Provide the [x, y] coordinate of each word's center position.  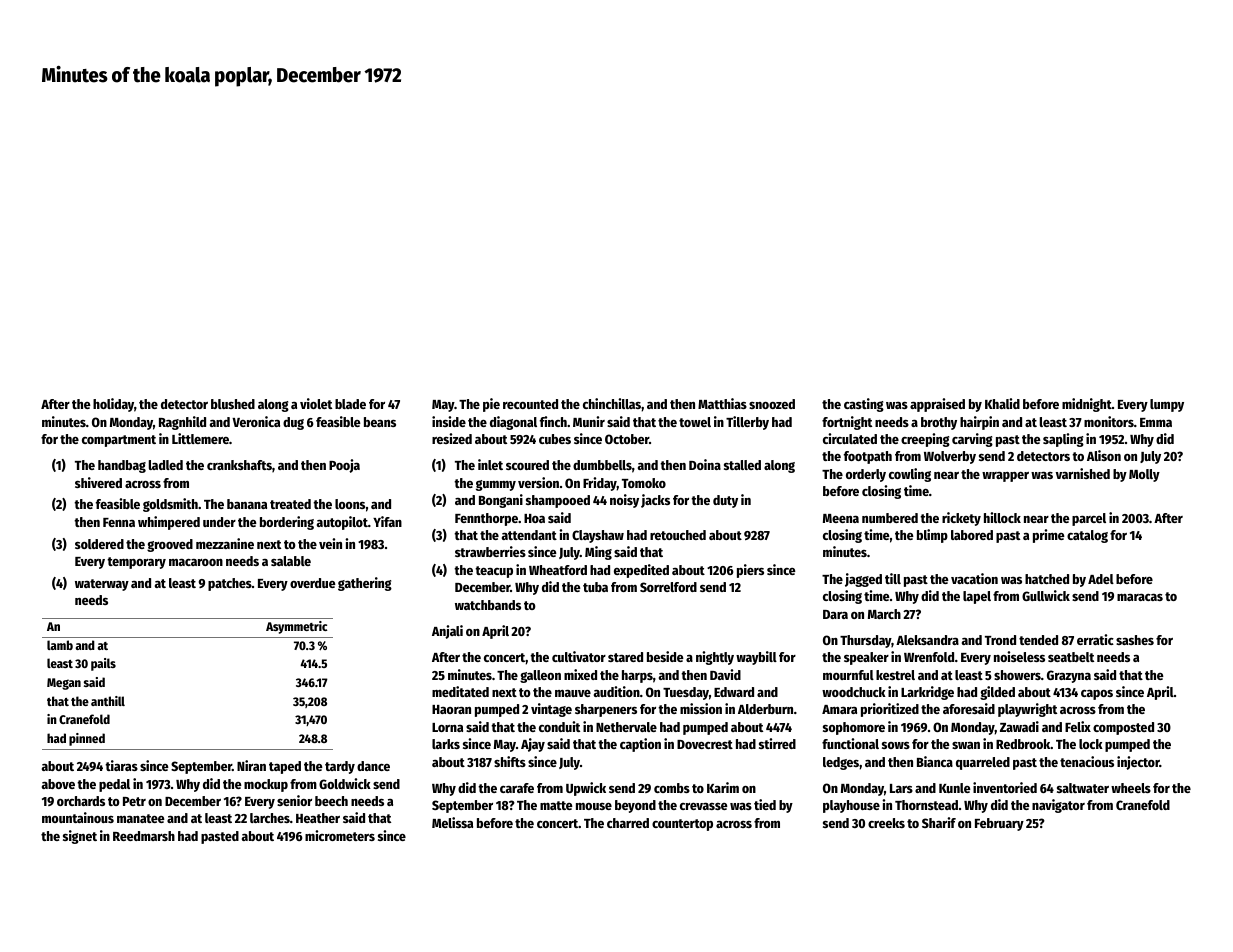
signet [80, 837]
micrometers [340, 835]
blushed [233, 404]
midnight [1087, 405]
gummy [496, 485]
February [999, 824]
